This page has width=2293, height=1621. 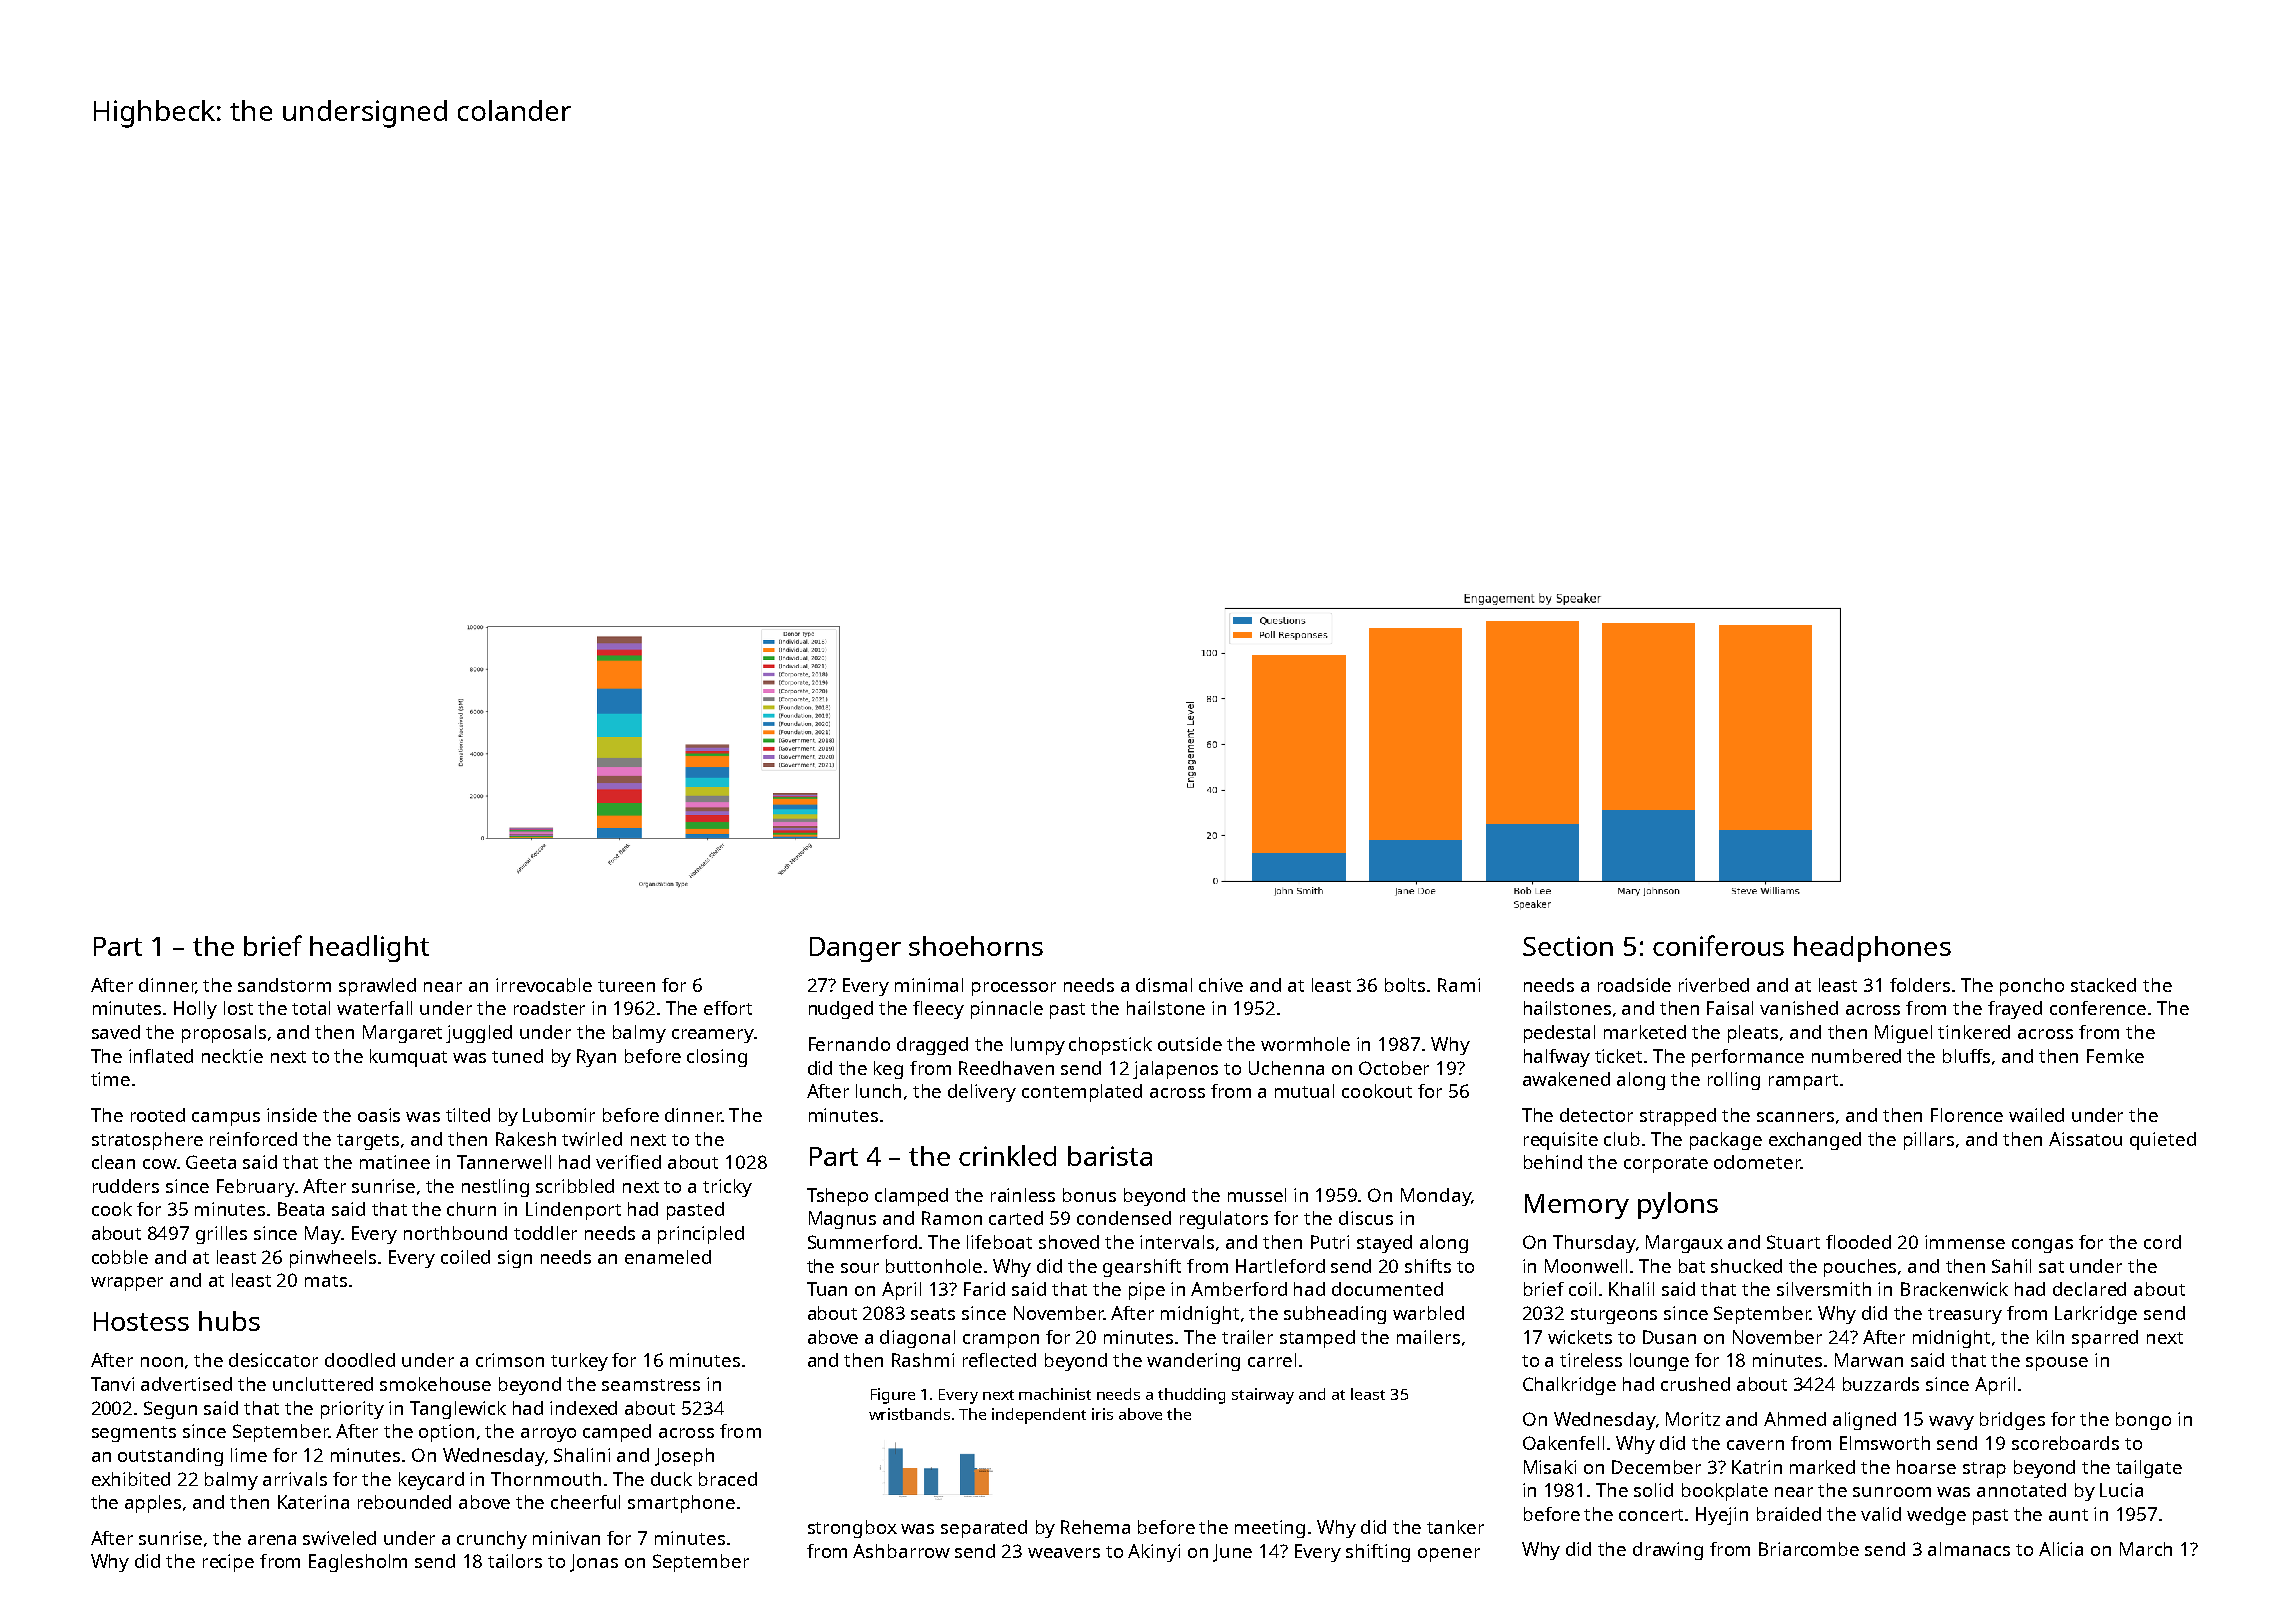 I want to click on mats, so click(x=326, y=1281).
